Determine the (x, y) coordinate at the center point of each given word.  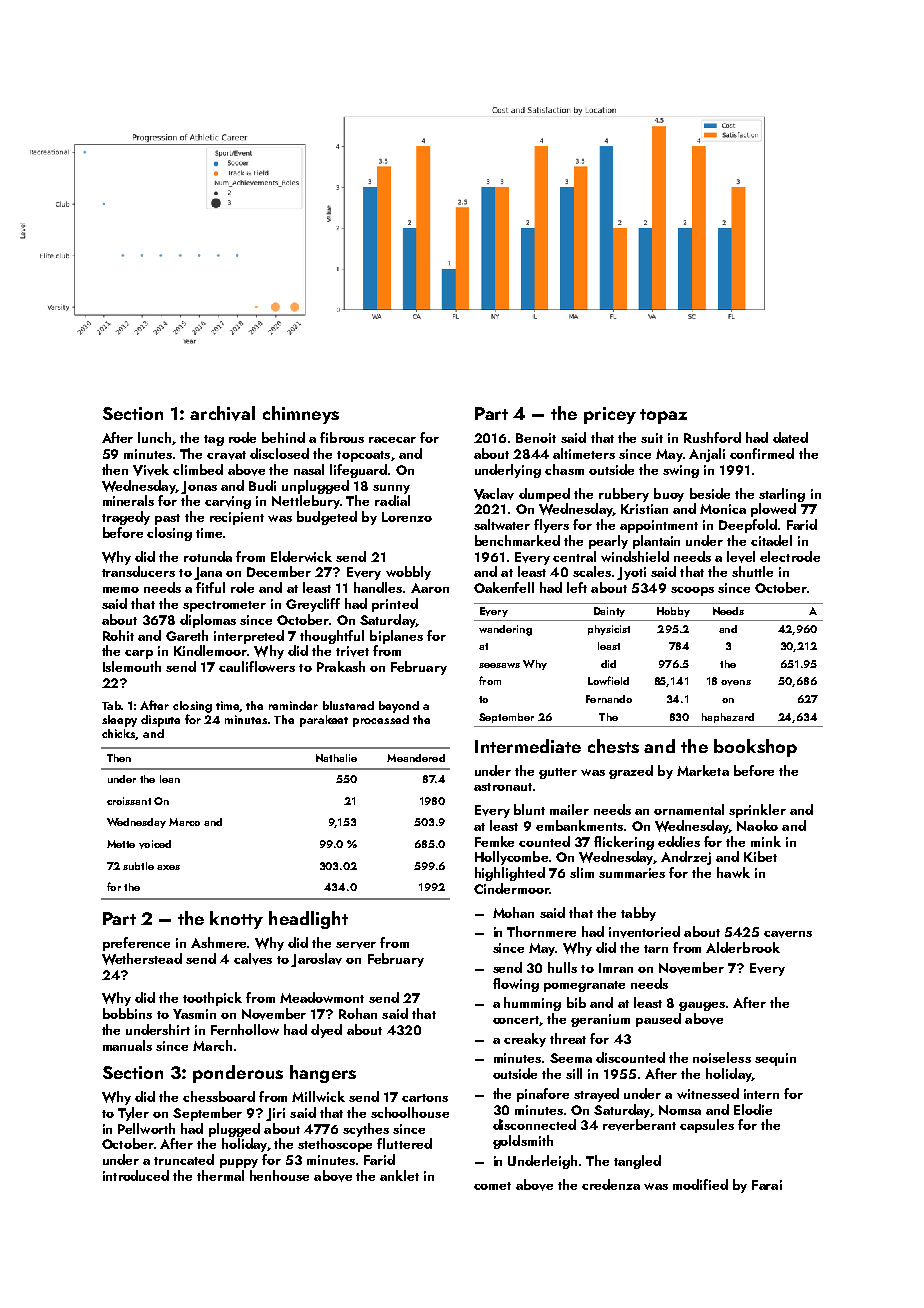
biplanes (396, 637)
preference (136, 944)
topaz (663, 416)
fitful (210, 587)
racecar (392, 440)
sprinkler (757, 811)
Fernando (609, 699)
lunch (154, 437)
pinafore (543, 1095)
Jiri (275, 1114)
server (356, 945)
